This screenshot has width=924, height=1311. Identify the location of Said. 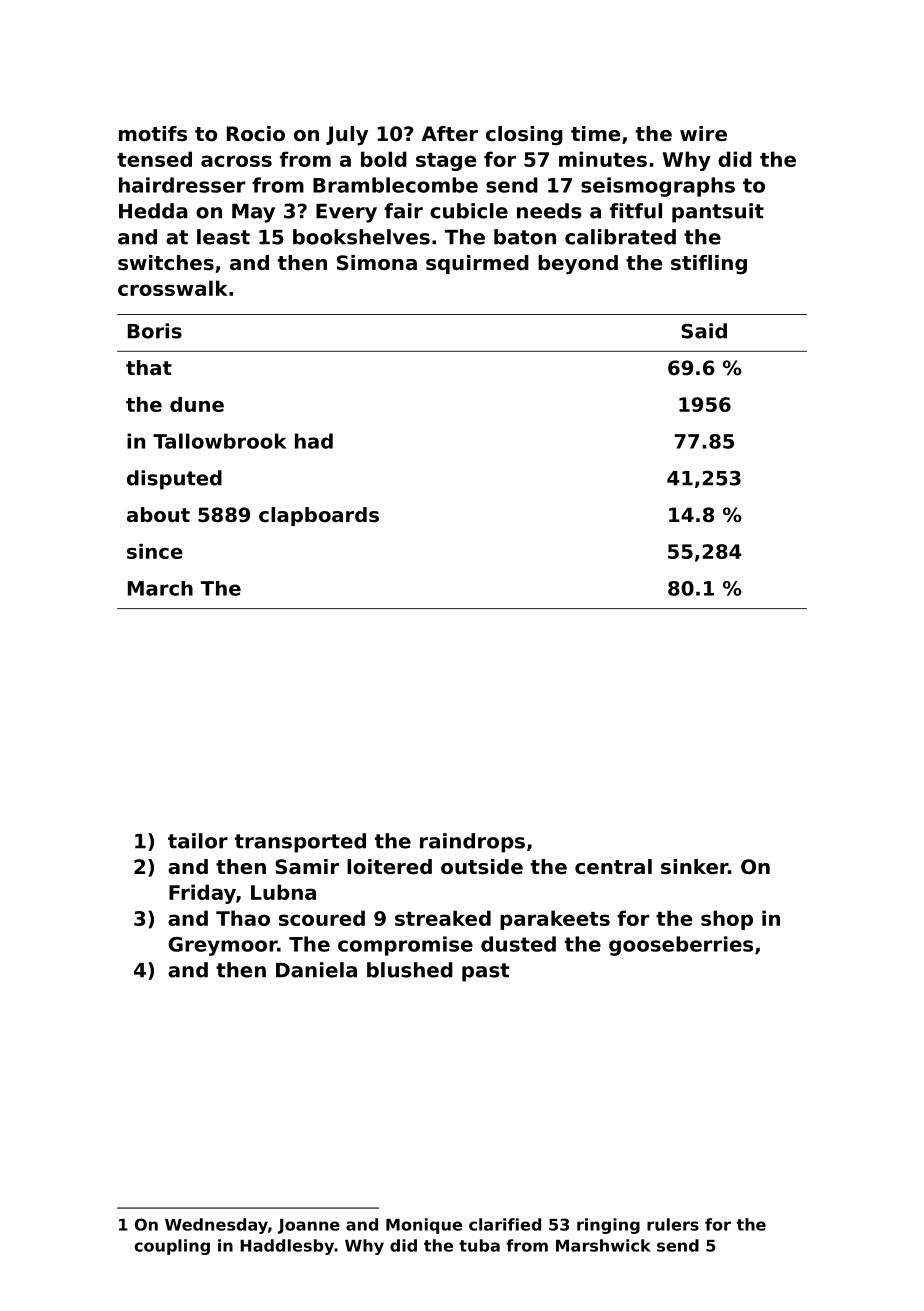
(704, 331).
